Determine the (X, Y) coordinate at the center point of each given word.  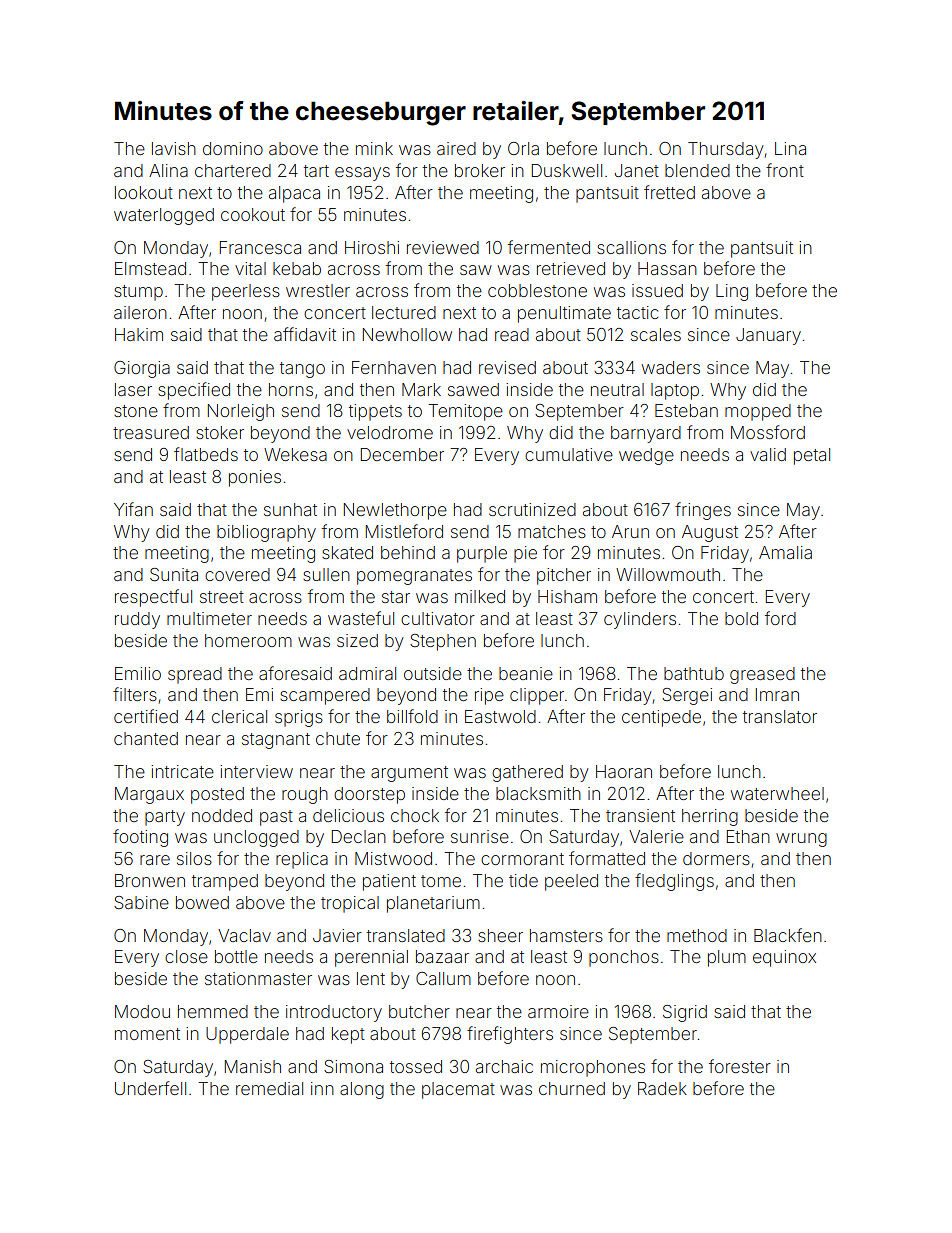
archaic (504, 1066)
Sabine (141, 902)
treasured (151, 432)
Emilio (138, 673)
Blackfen (788, 935)
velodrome (390, 432)
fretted (669, 192)
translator (780, 716)
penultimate (564, 314)
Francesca (260, 247)
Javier (337, 935)
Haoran (624, 771)
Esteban (686, 410)
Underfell (150, 1088)
